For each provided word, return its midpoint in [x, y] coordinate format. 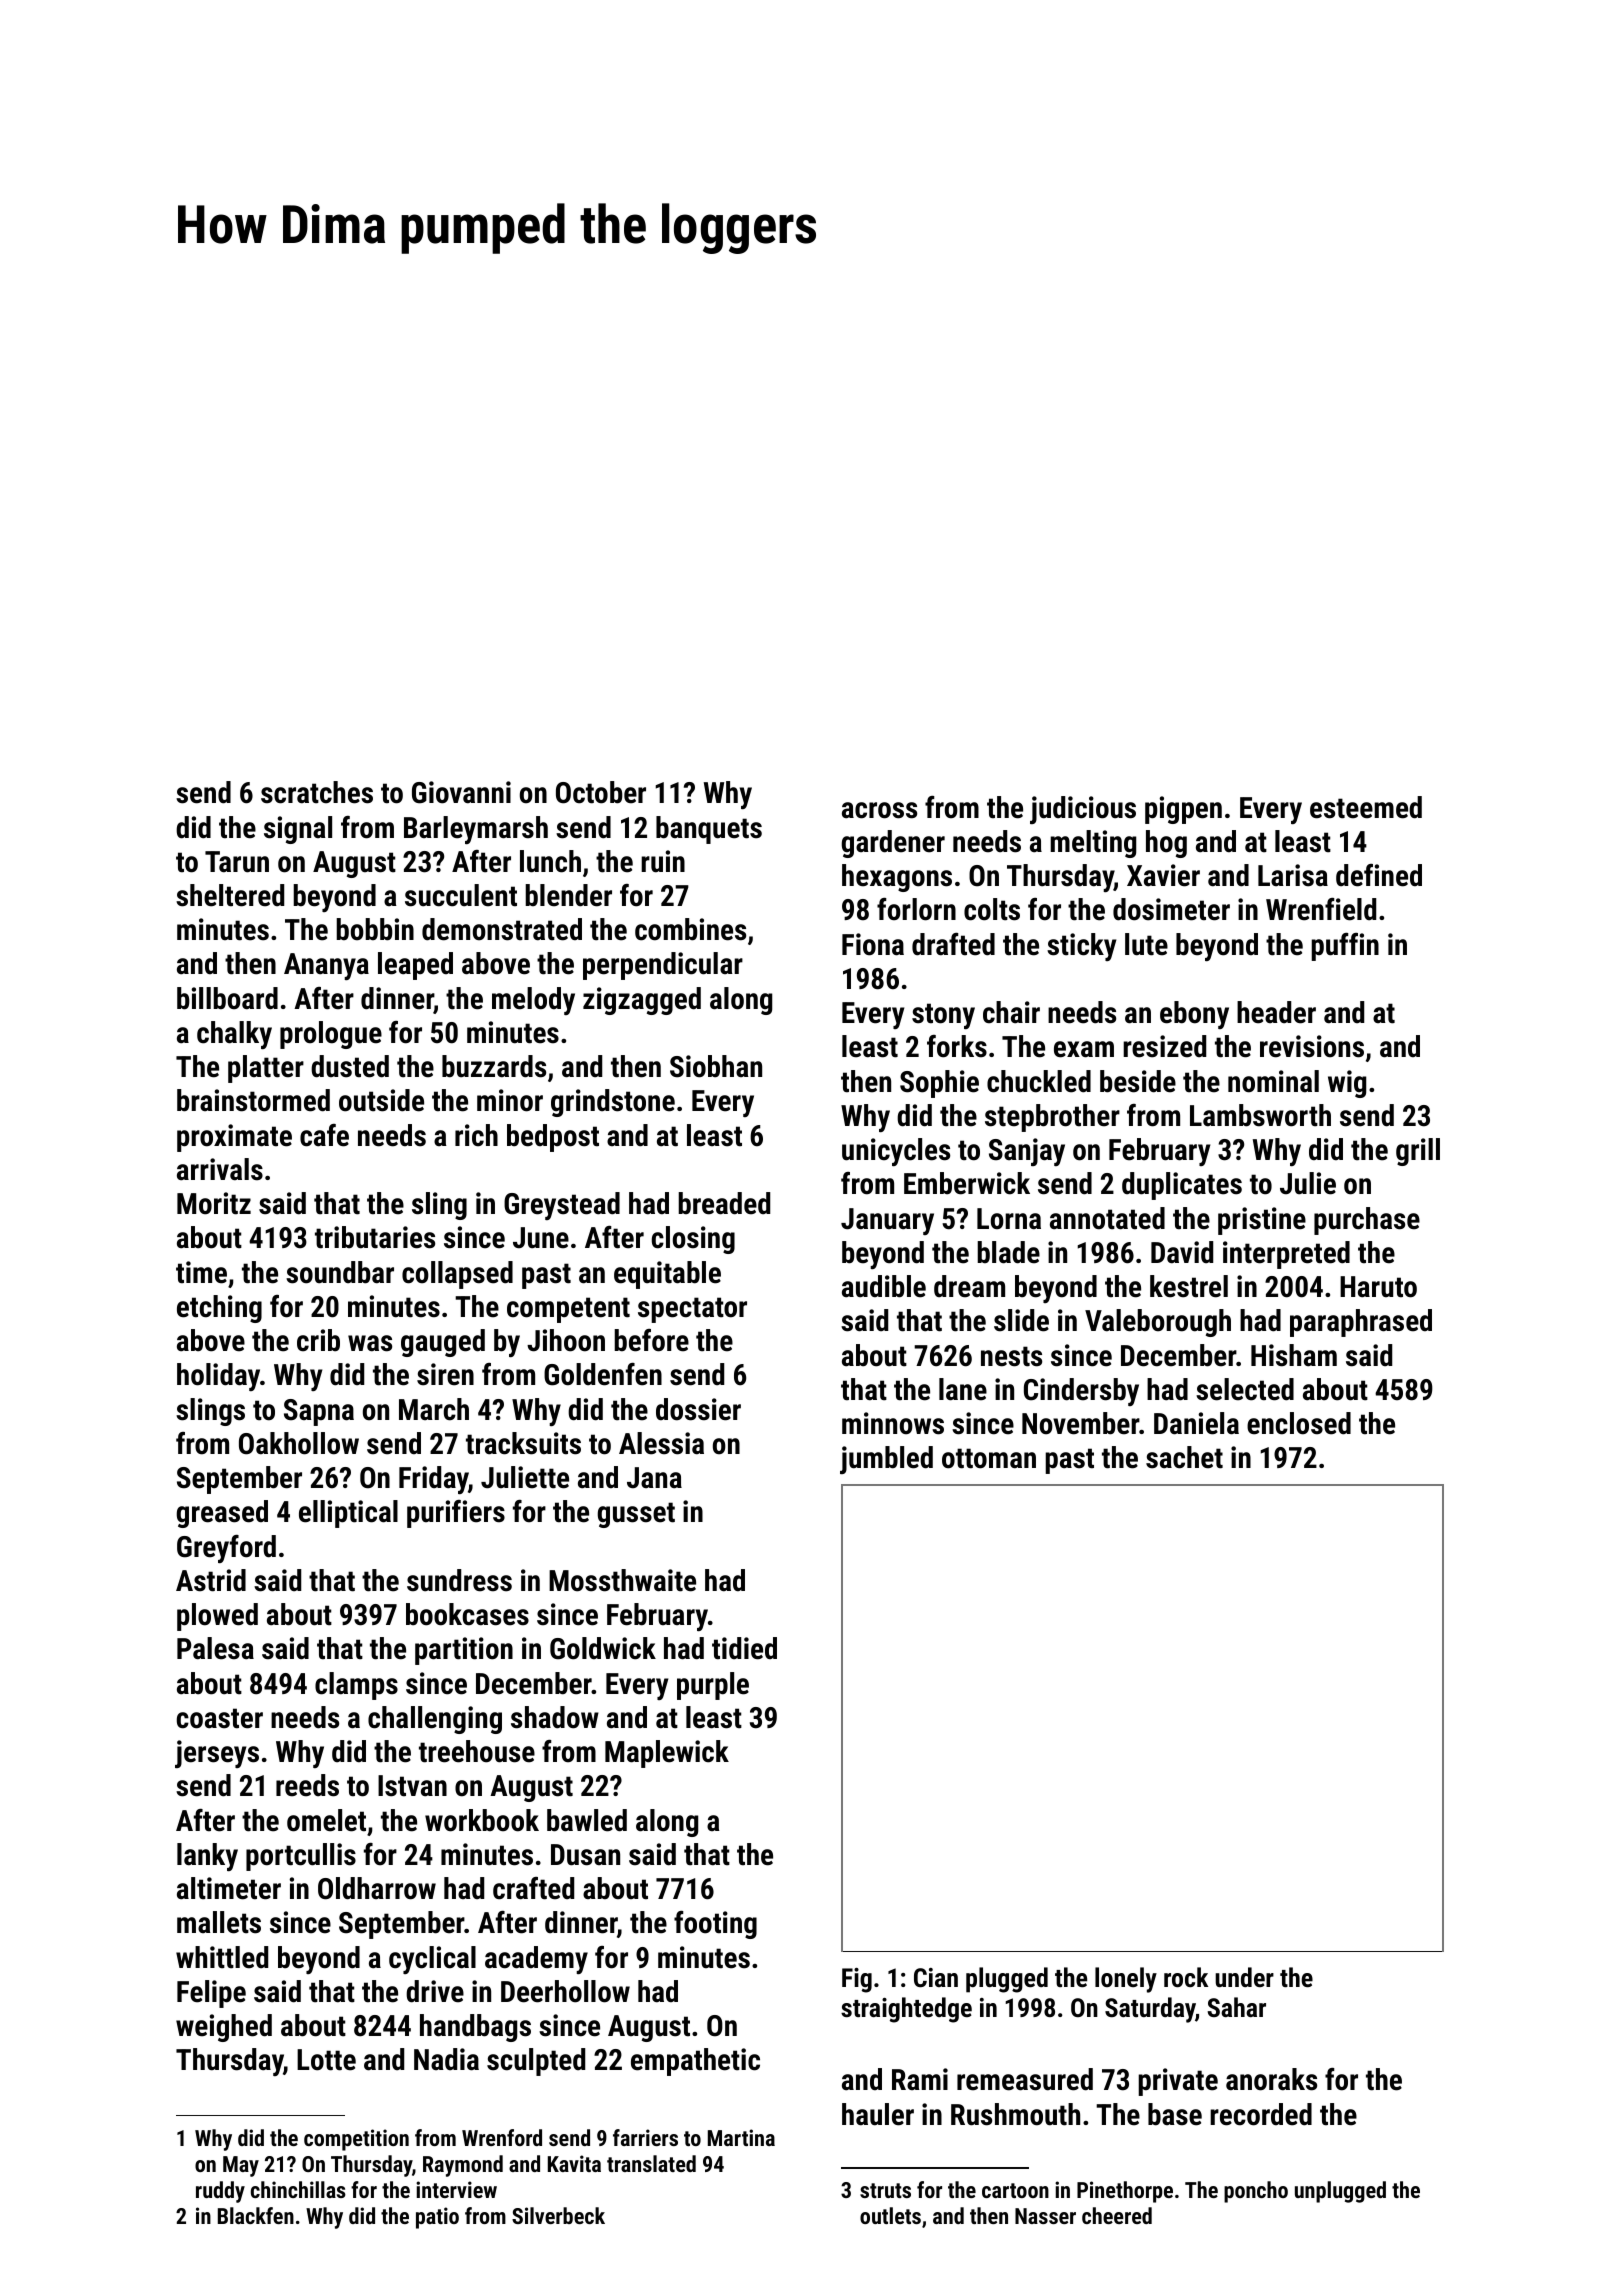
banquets [709, 830]
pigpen [1183, 810]
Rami [920, 2079]
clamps [356, 1686]
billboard [227, 998]
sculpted [536, 2062]
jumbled [886, 1460]
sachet [1184, 1457]
